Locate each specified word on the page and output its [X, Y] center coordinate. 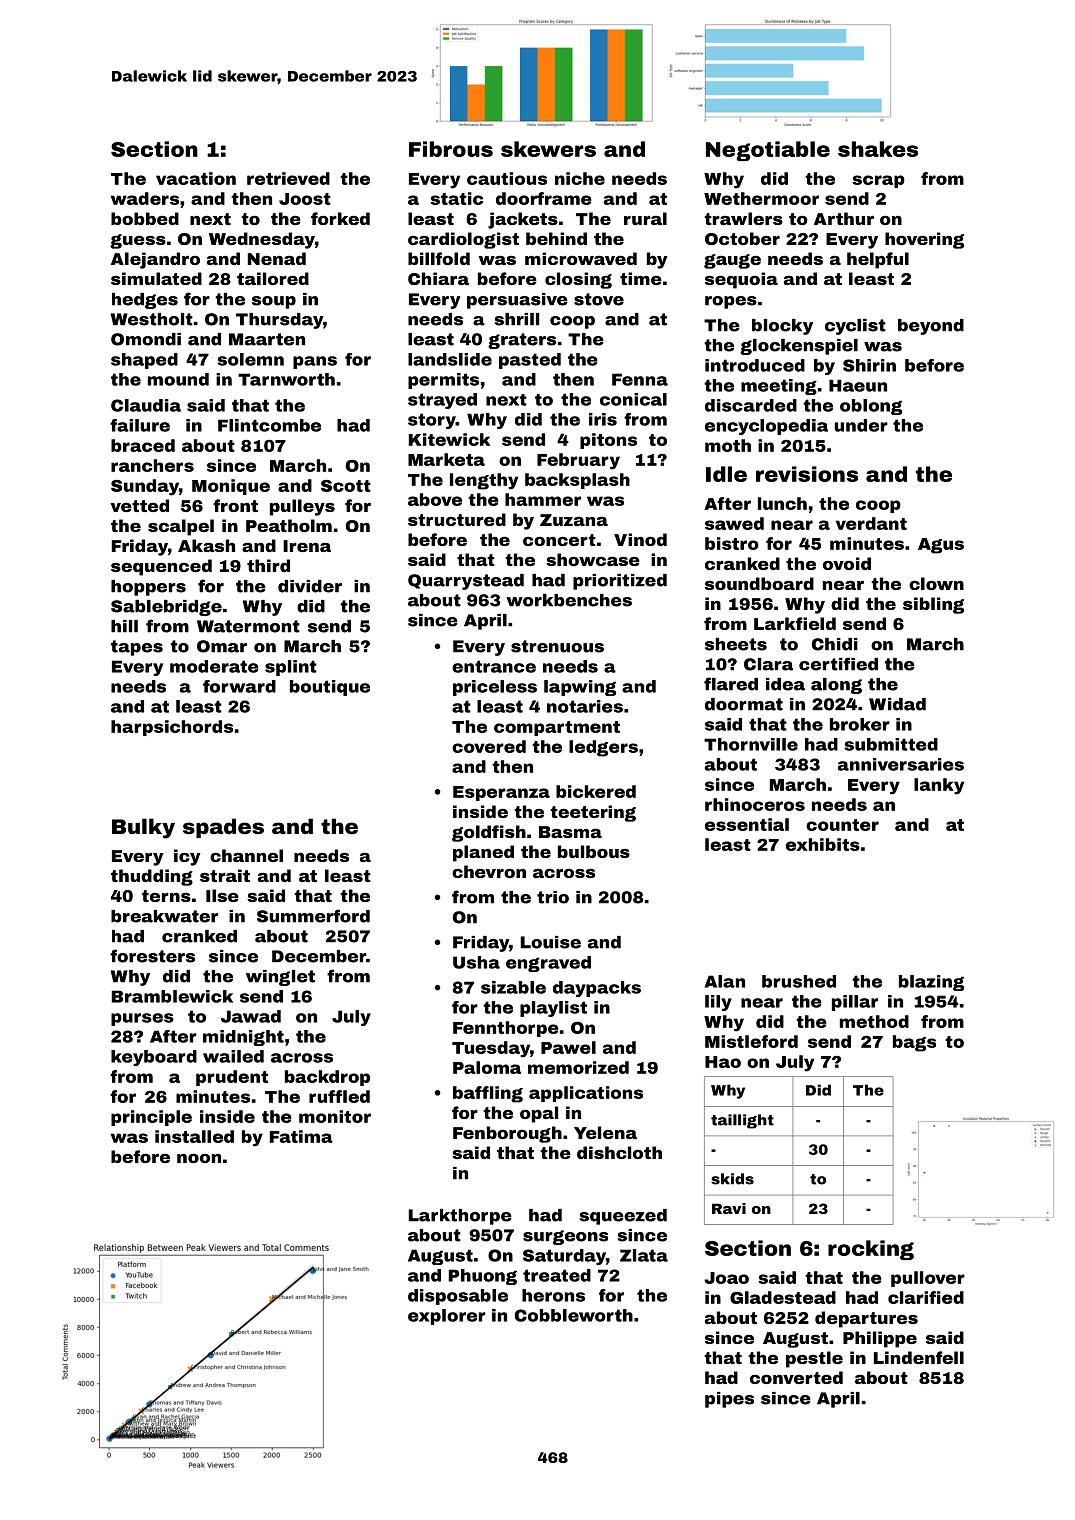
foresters [152, 956]
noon [199, 1158]
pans [315, 362]
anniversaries [901, 764]
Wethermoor [761, 198]
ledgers [603, 748]
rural [645, 218]
